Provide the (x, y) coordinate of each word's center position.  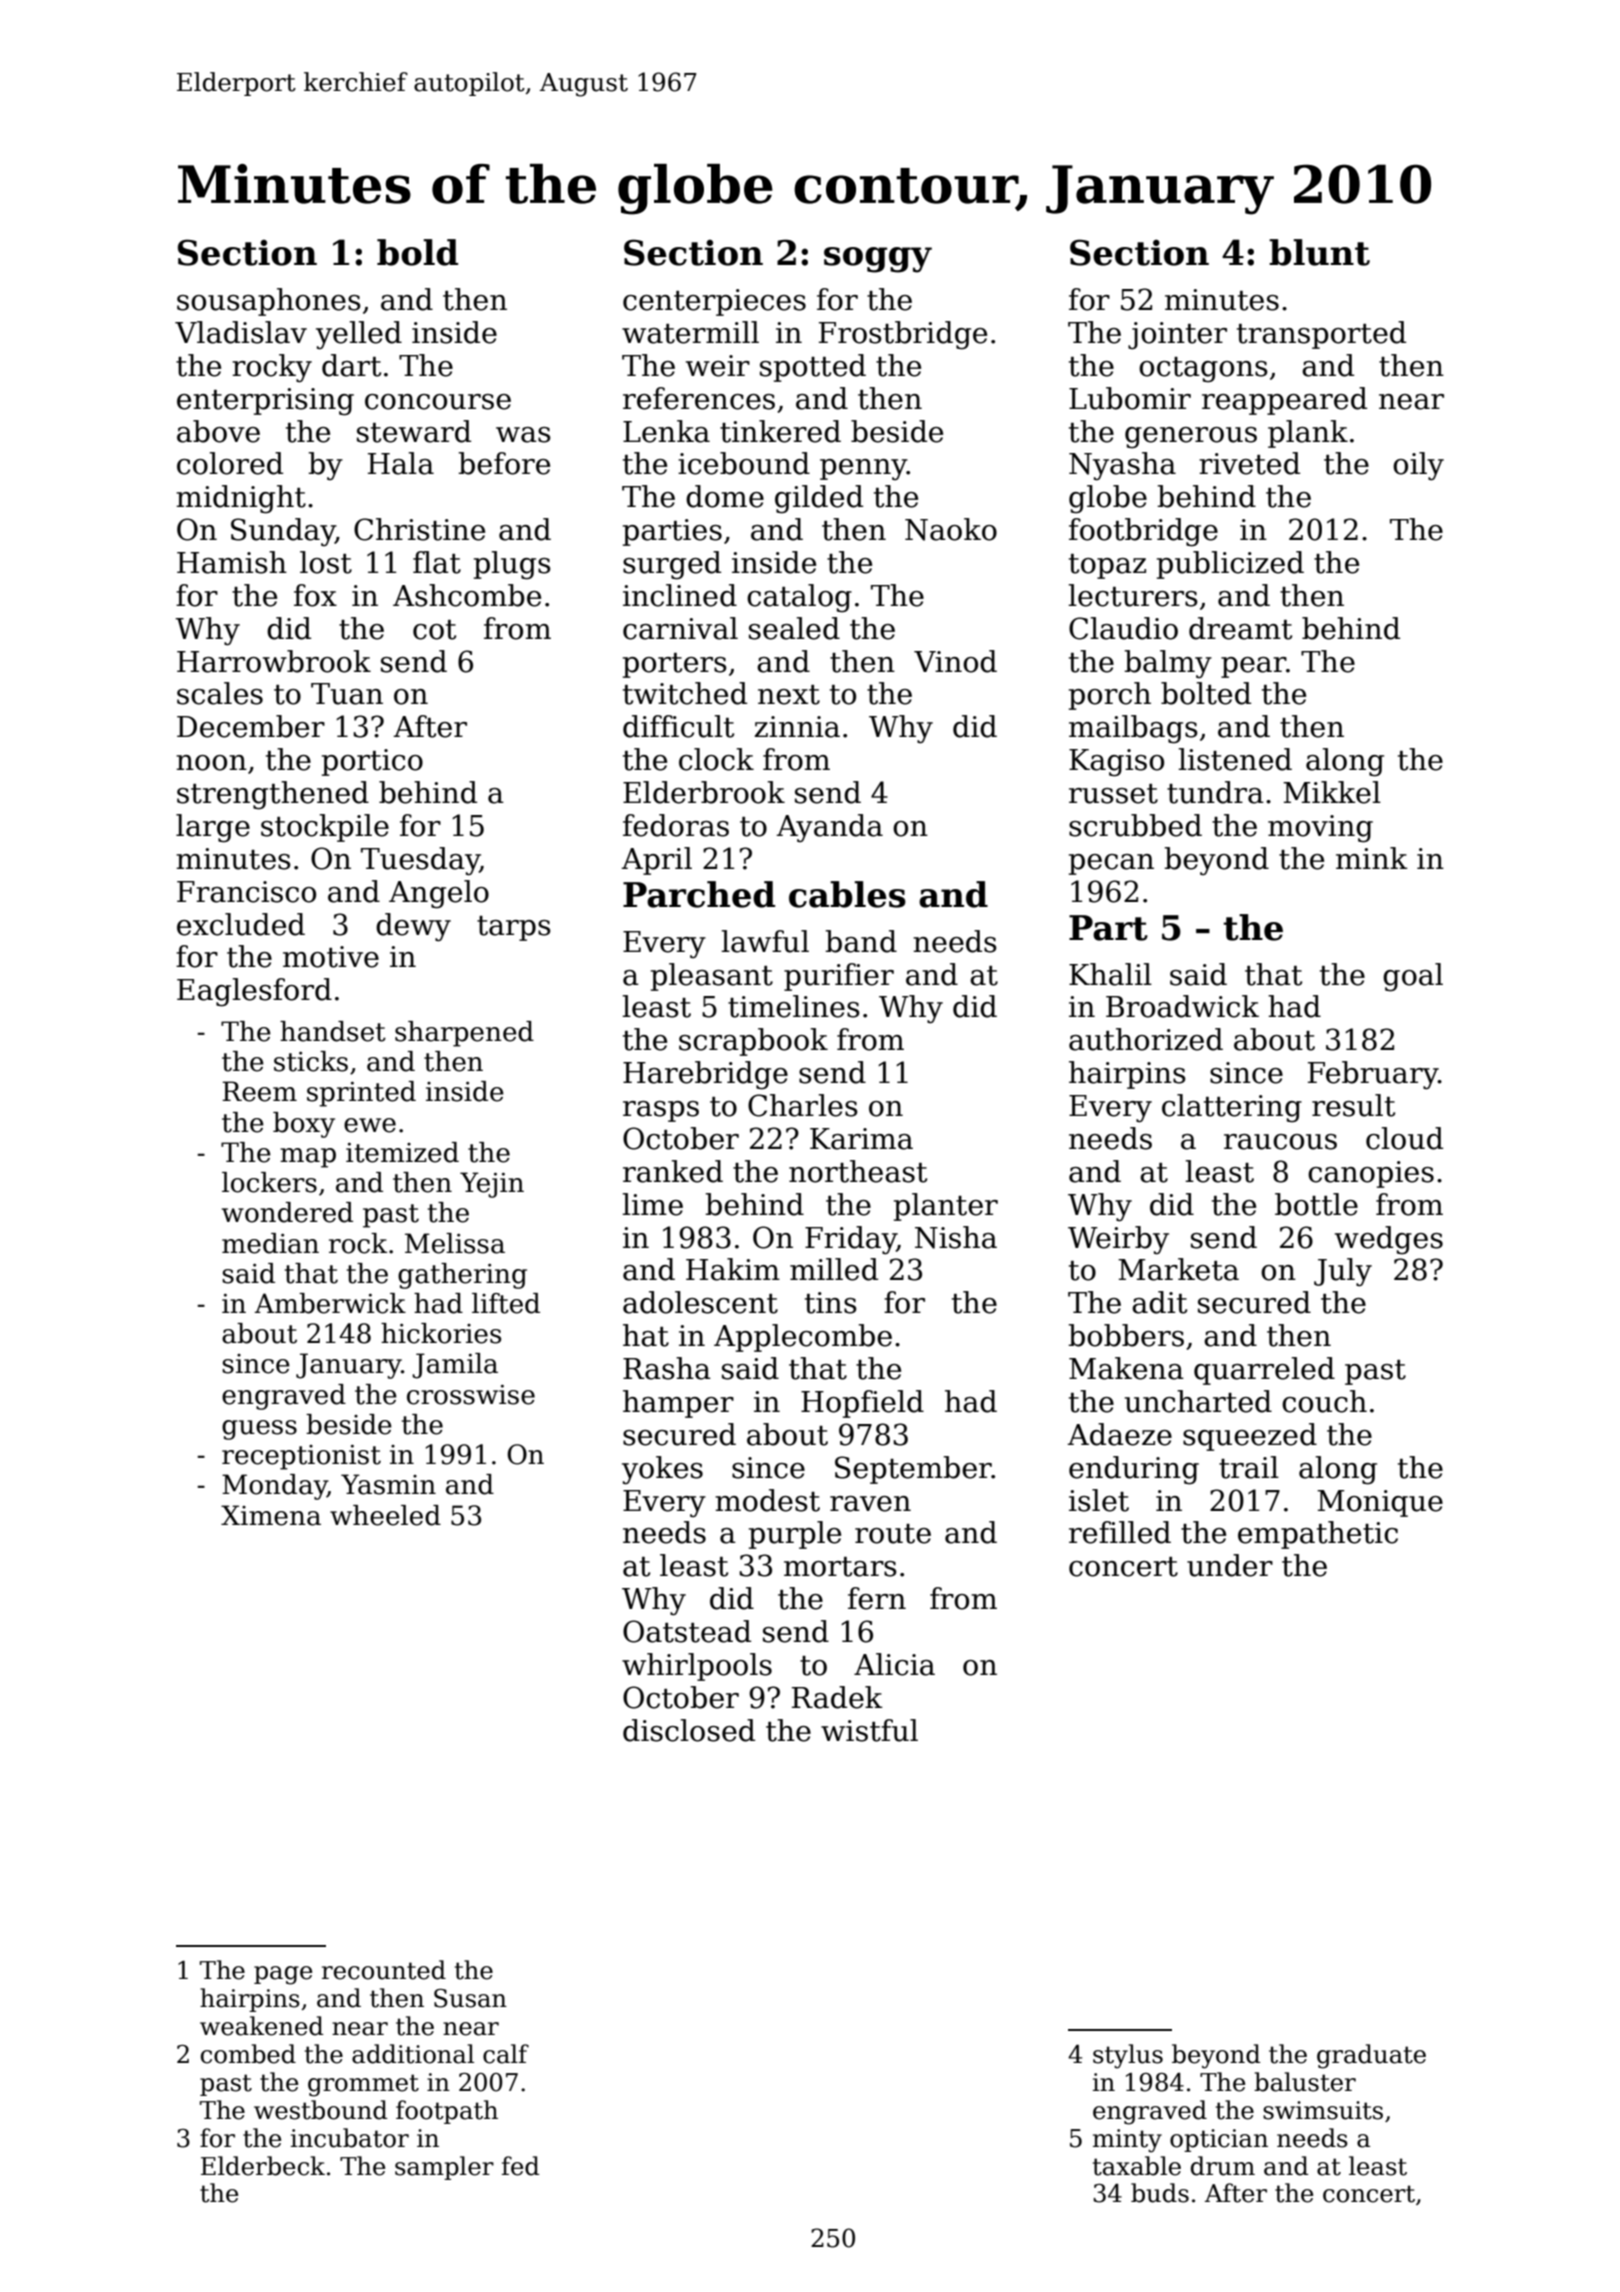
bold (417, 252)
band (861, 941)
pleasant (712, 977)
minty (1127, 2141)
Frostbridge (903, 335)
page (283, 1975)
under (1230, 1565)
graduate (1371, 2056)
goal (1413, 977)
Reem (259, 1091)
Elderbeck (263, 2166)
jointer (1177, 336)
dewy (413, 927)
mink (1372, 858)
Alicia (894, 1664)
